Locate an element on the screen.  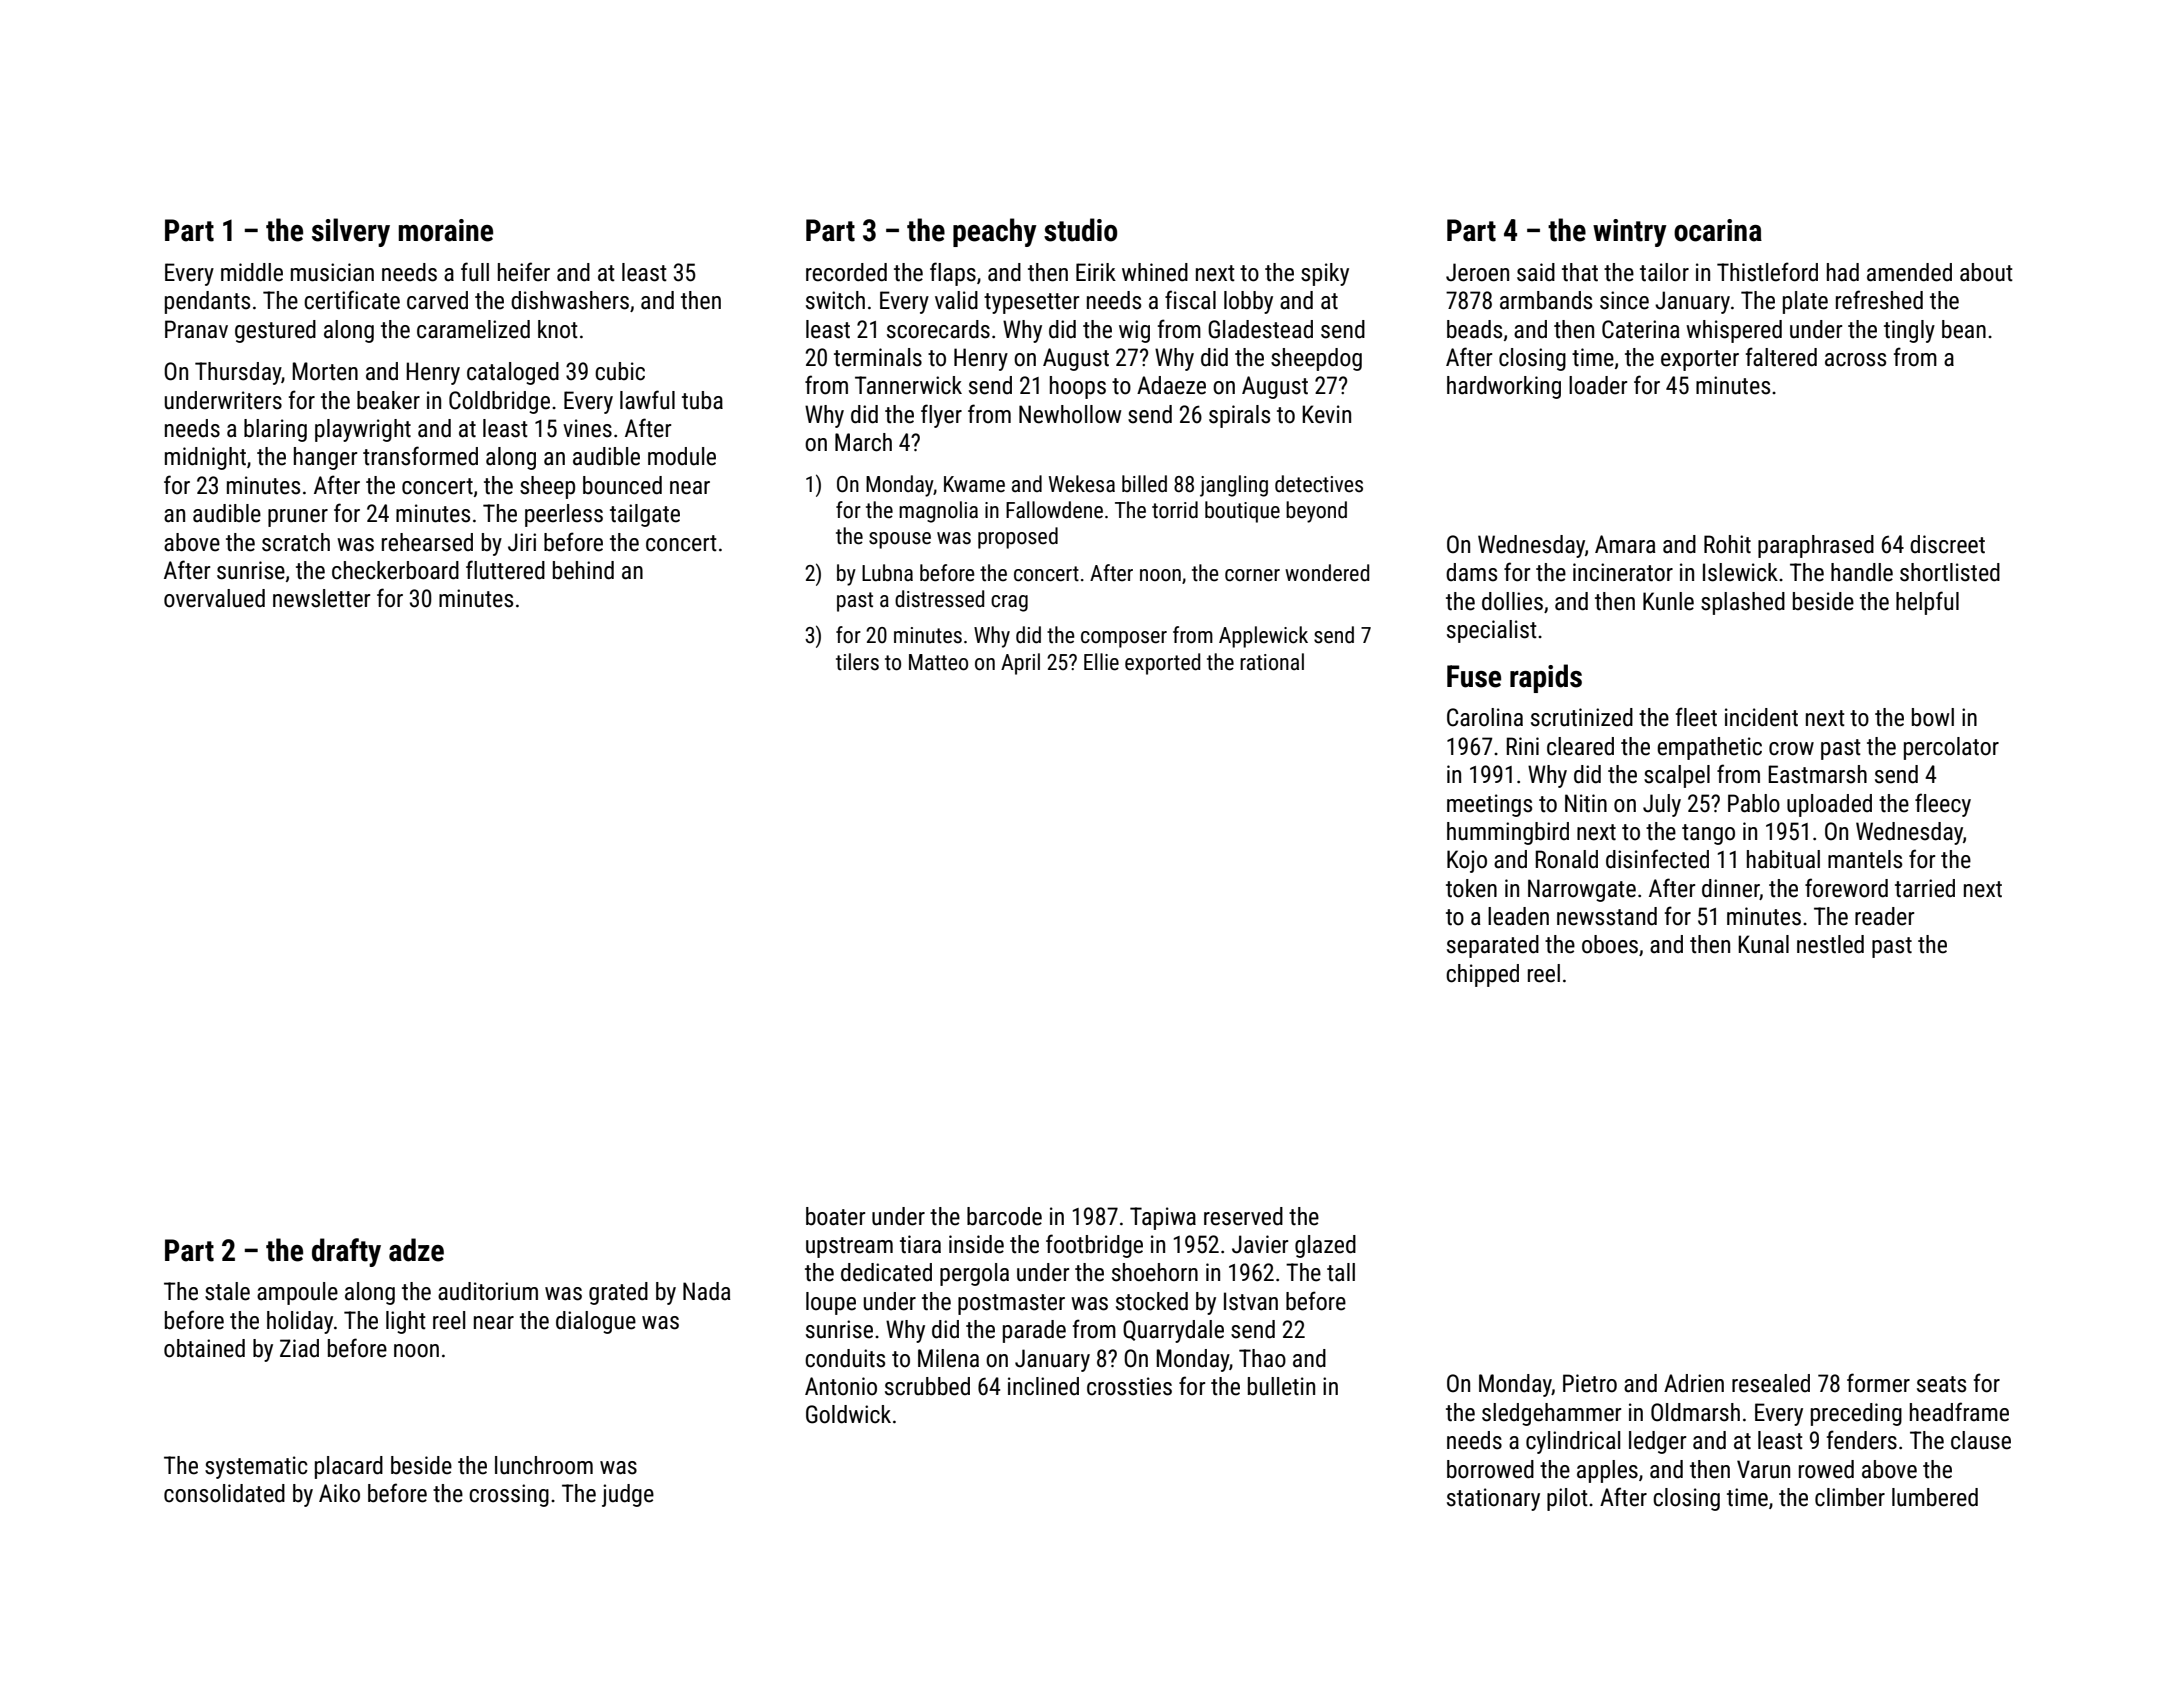
composer is located at coordinates (1124, 639).
